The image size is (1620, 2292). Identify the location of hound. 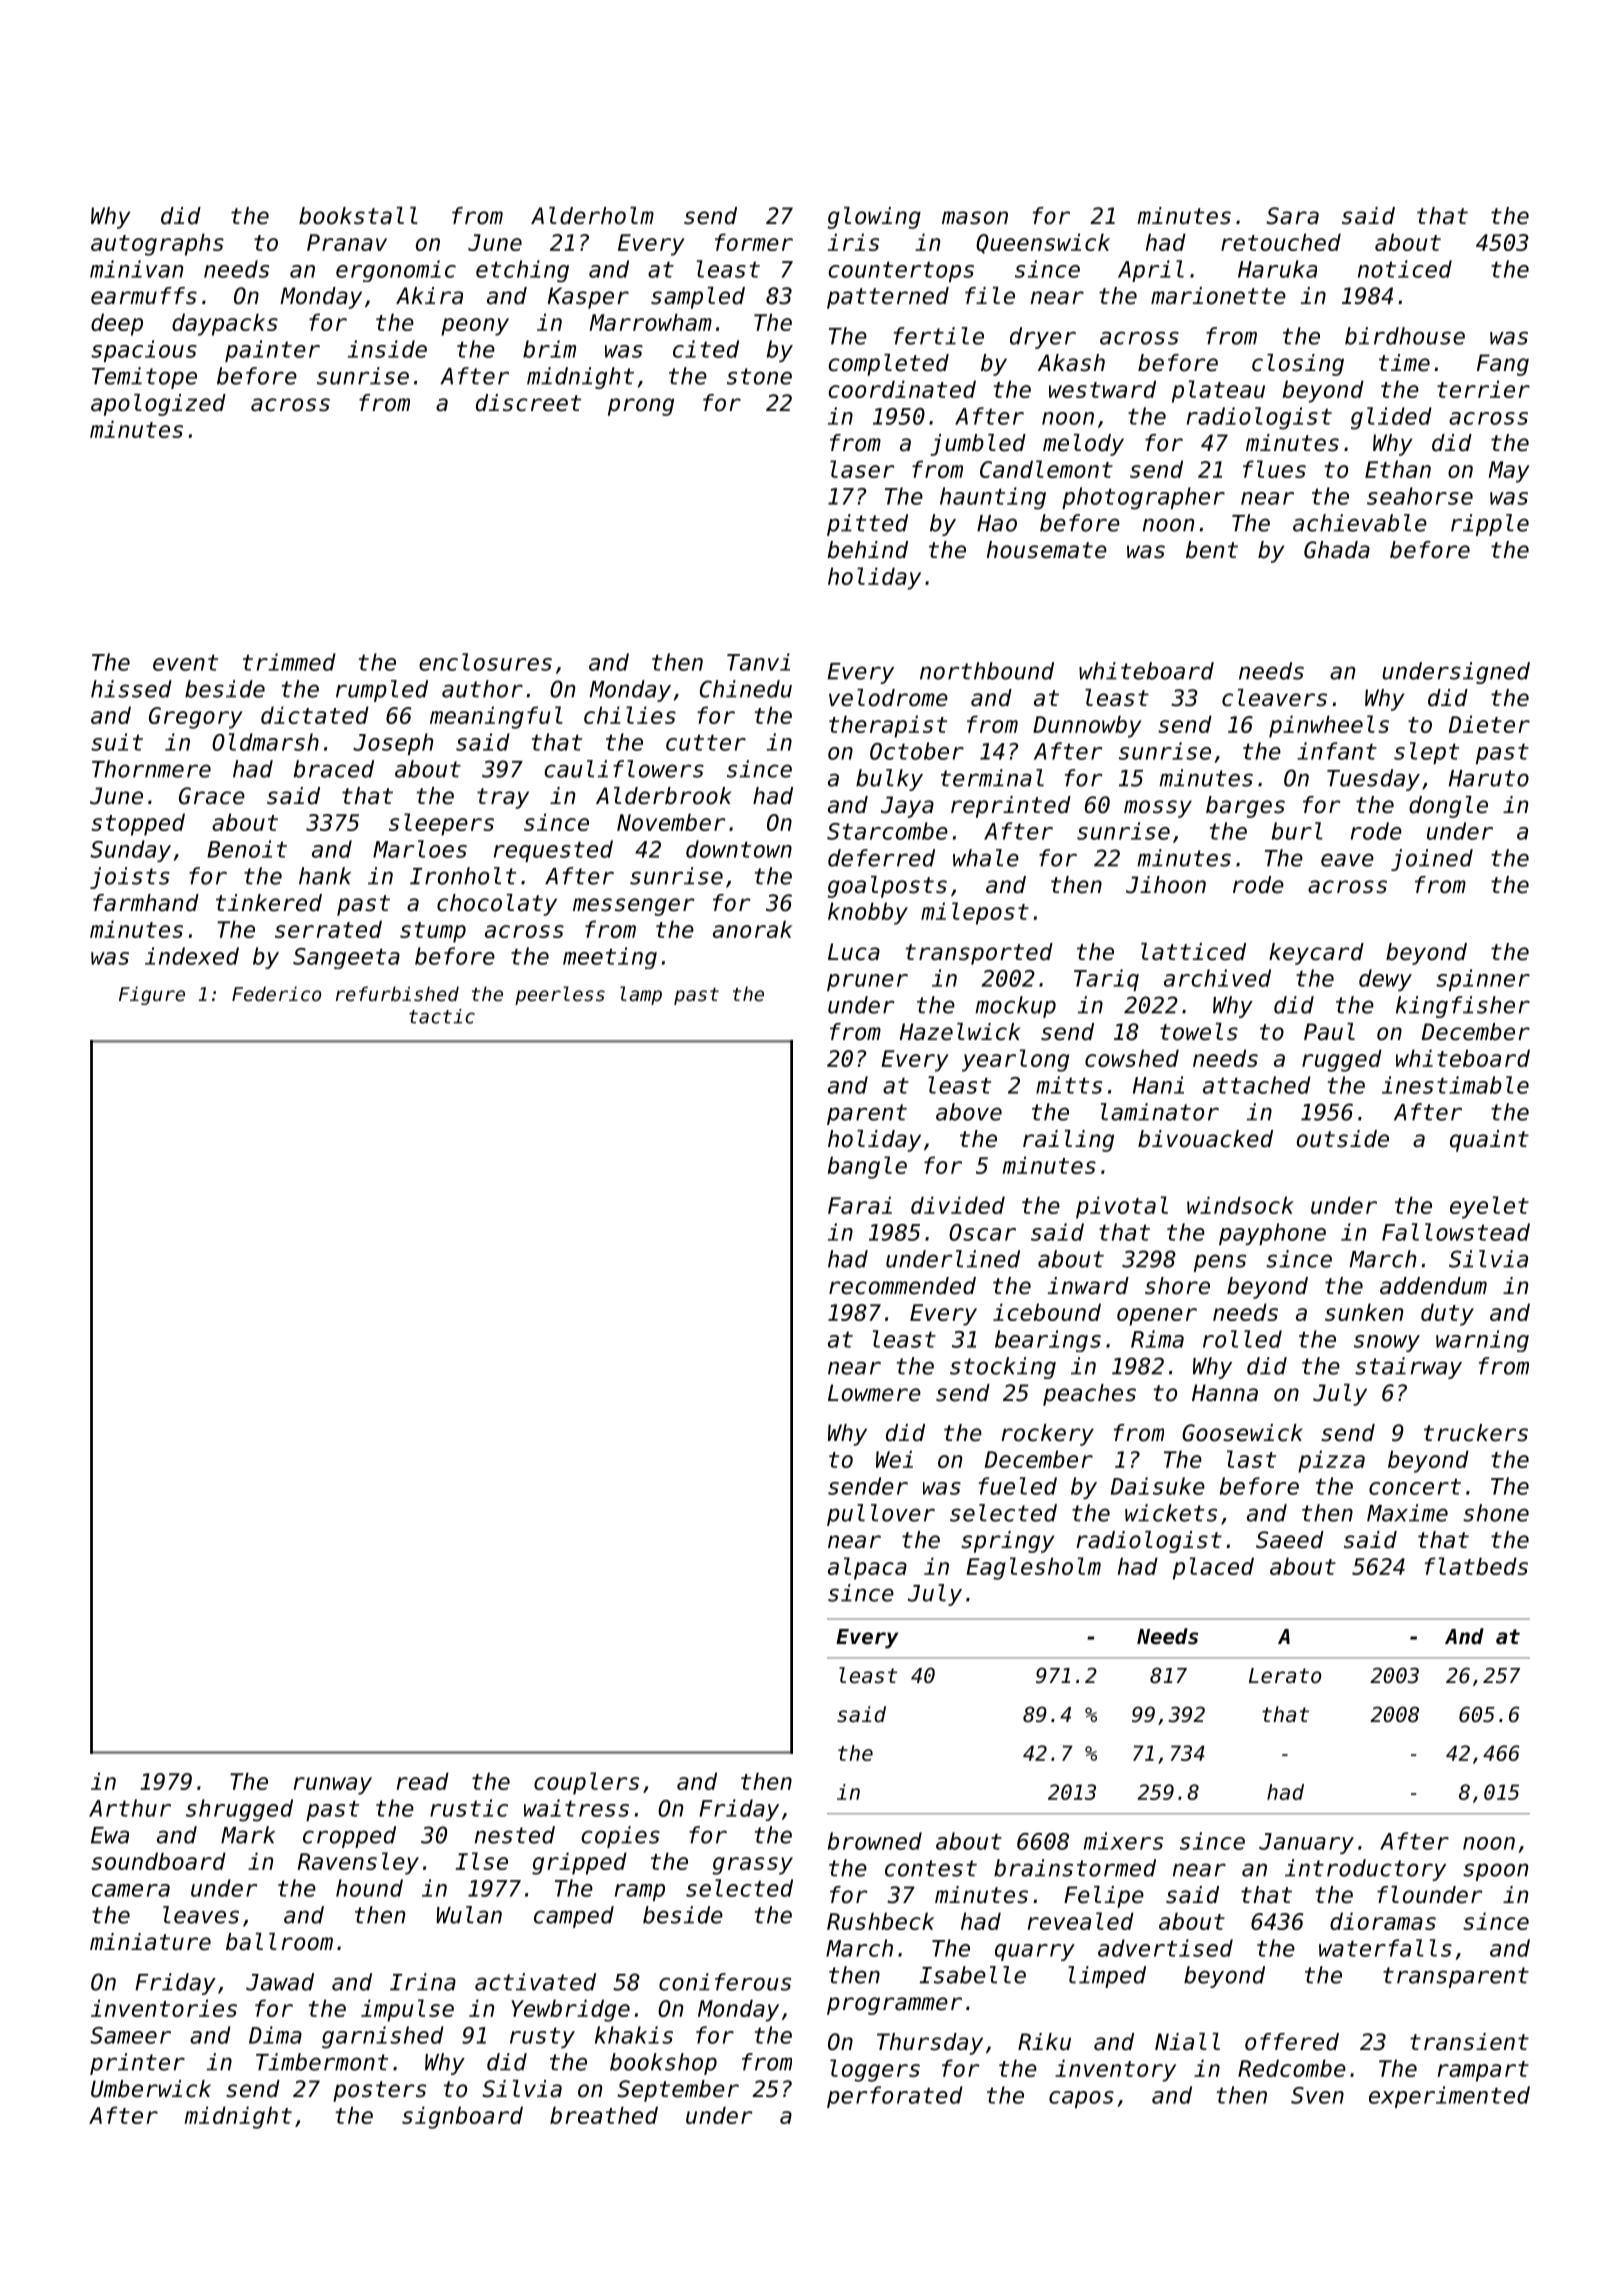
(369, 1888).
